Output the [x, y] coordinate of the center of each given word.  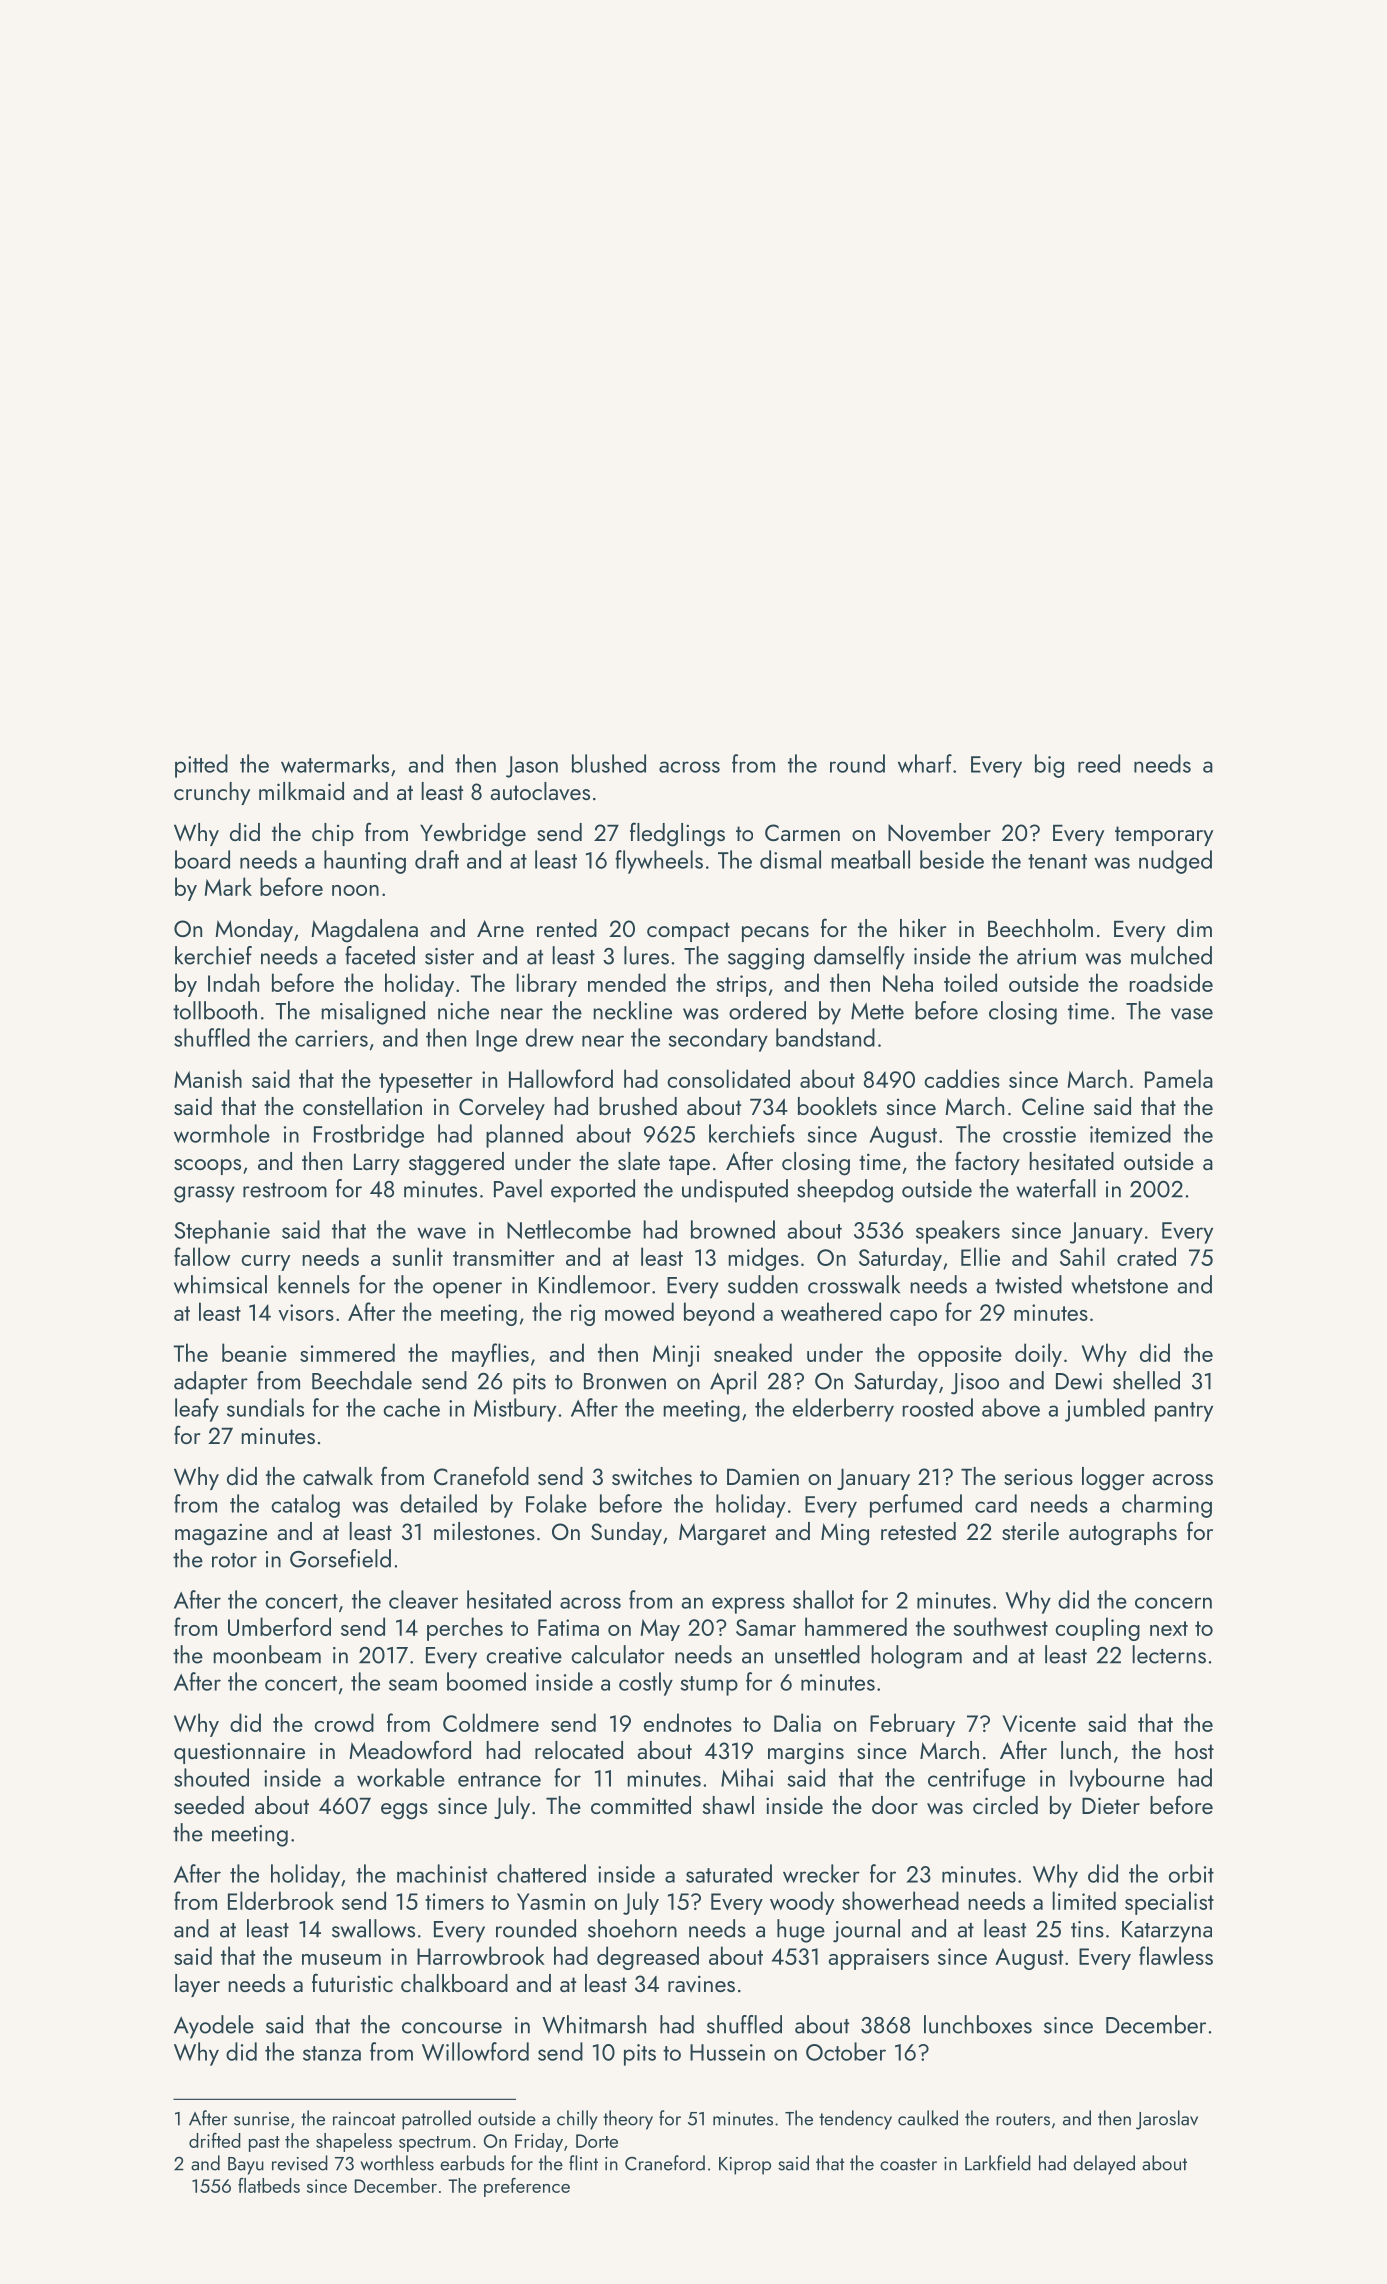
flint [583, 2163]
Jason [532, 767]
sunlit [417, 1256]
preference [527, 2187]
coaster [908, 2164]
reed [1099, 763]
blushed [609, 763]
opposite [960, 1356]
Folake [556, 1503]
